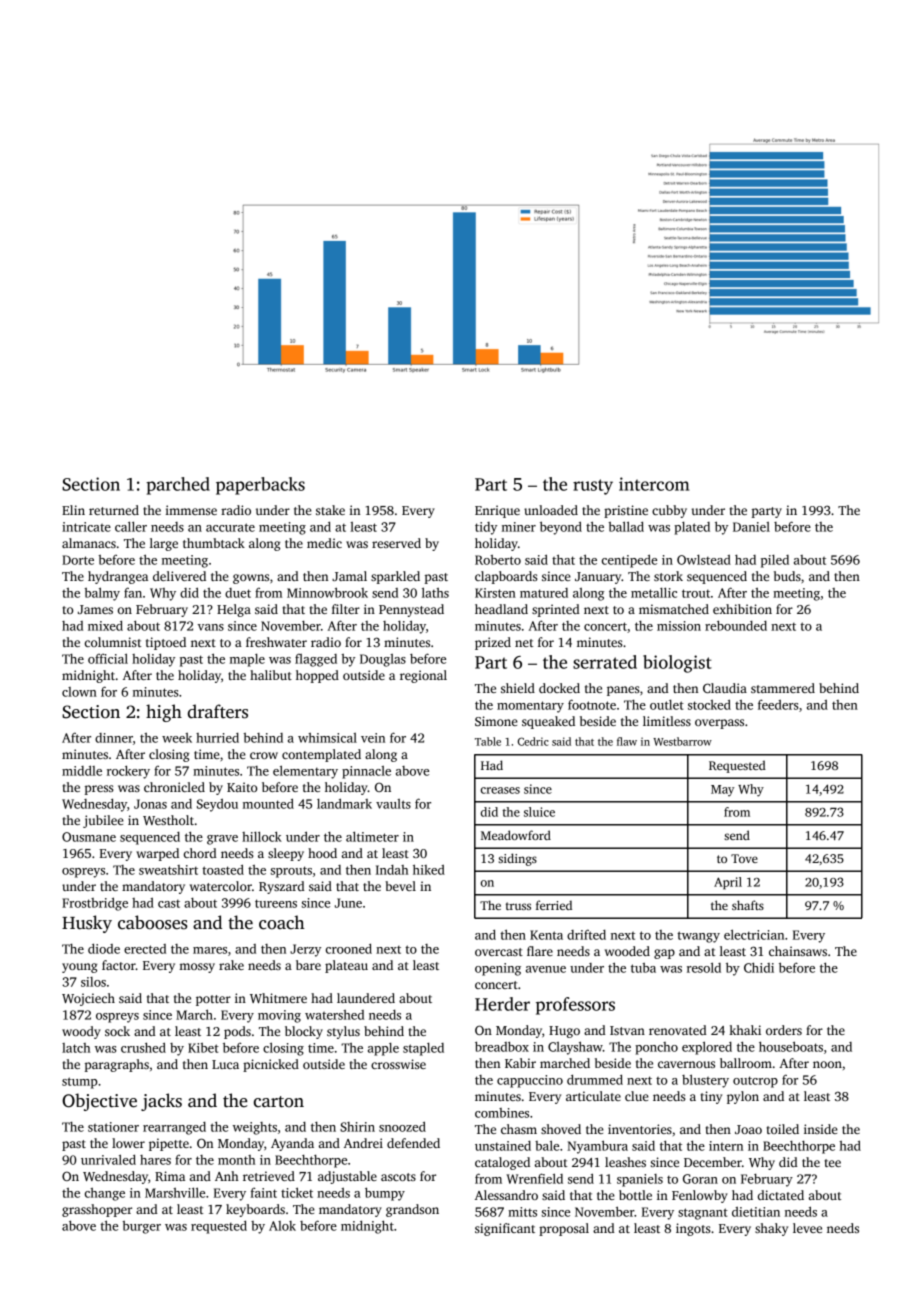  I want to click on professors, so click(575, 1006).
